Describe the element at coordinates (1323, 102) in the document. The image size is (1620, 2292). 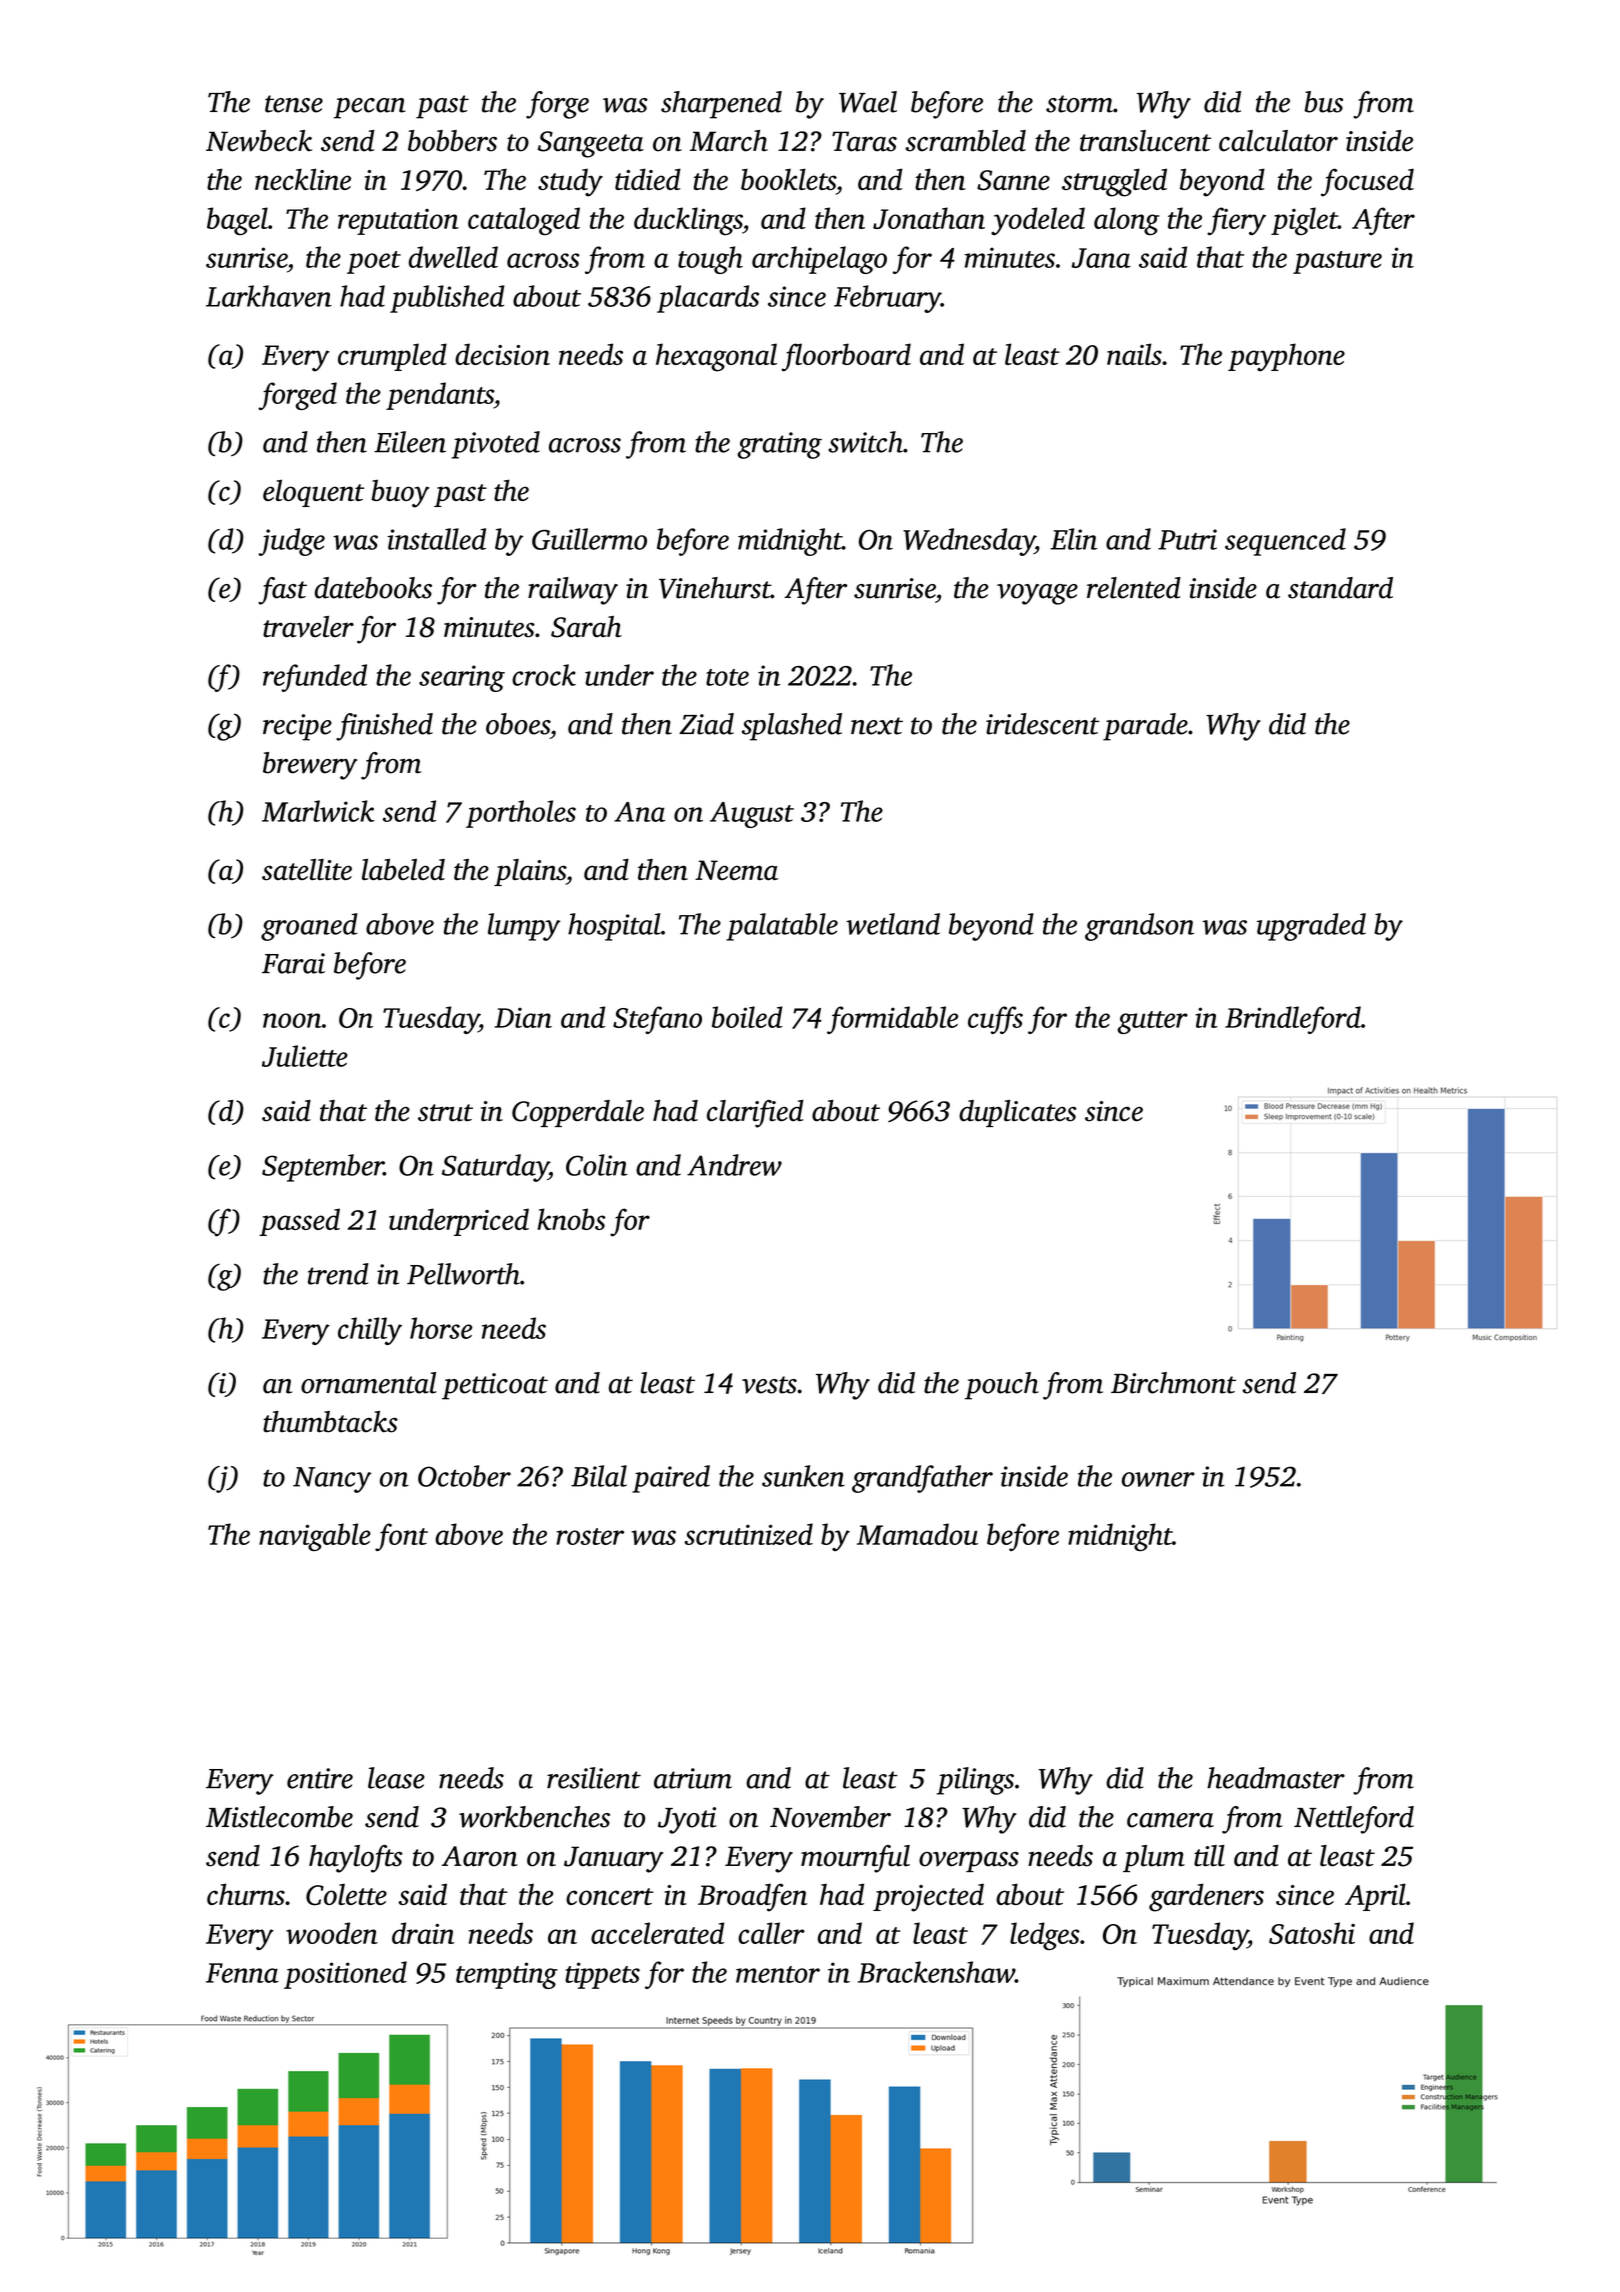
I see `bus` at that location.
